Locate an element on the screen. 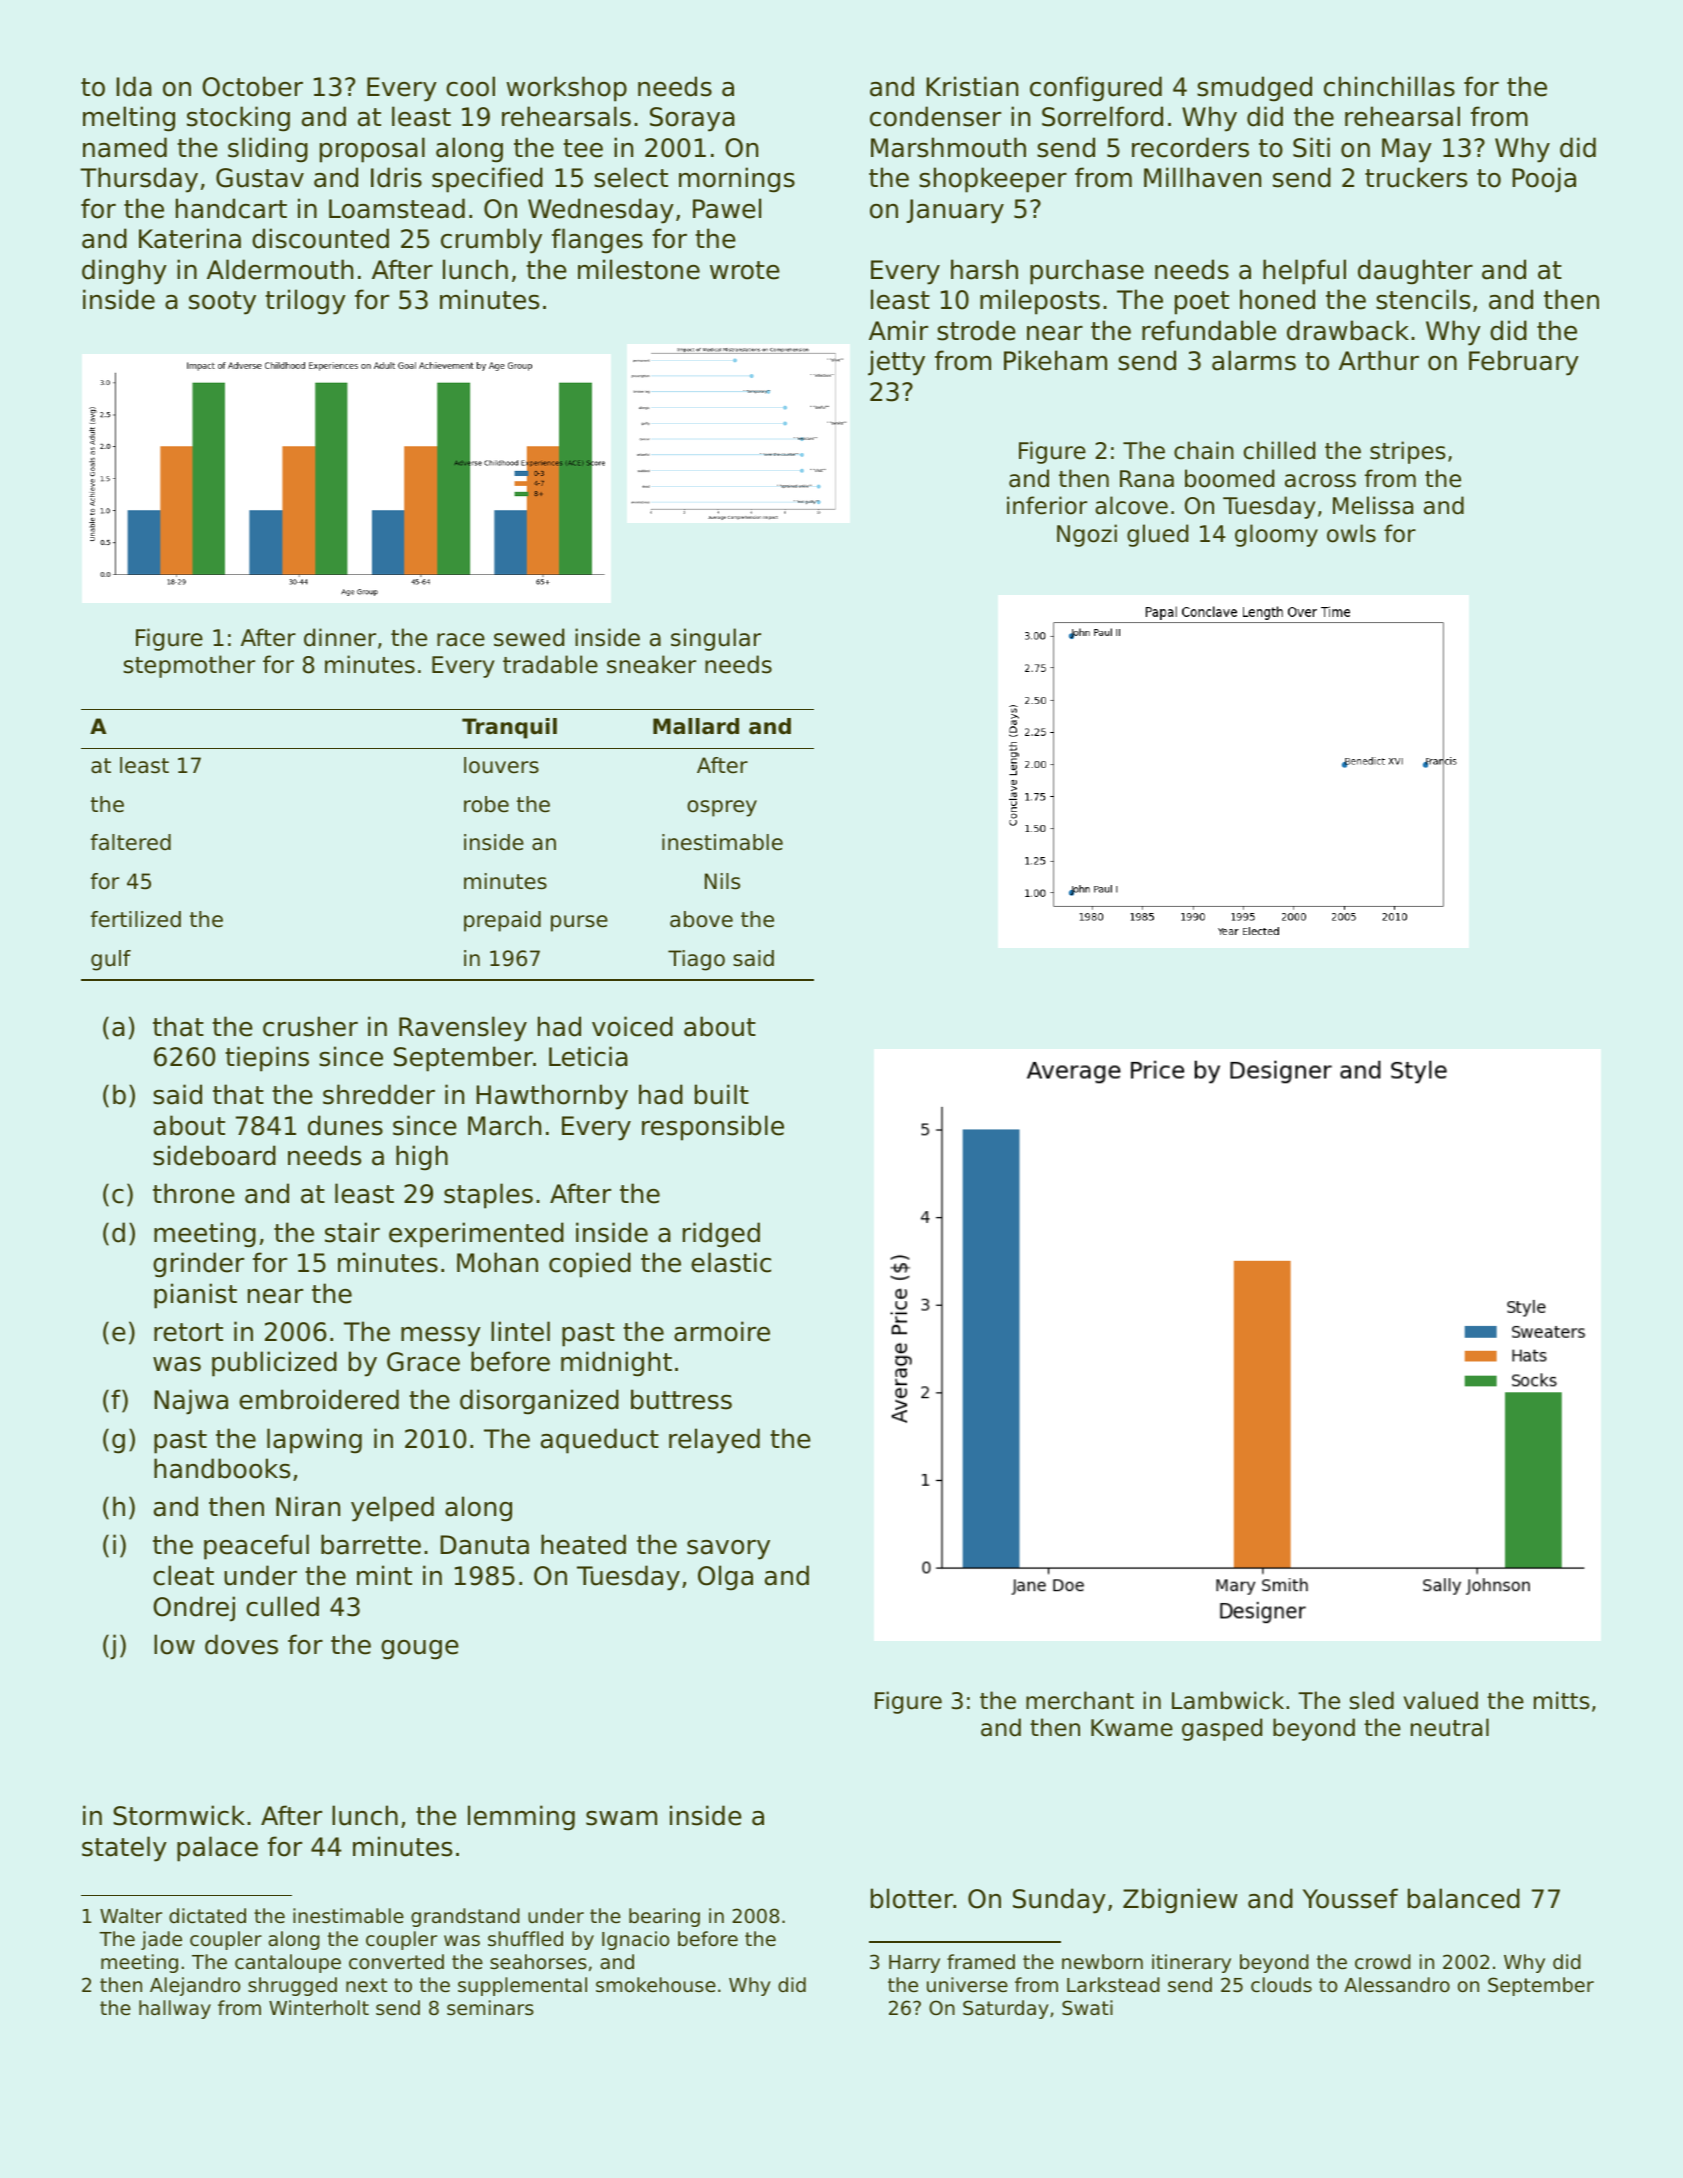 The width and height of the screenshot is (1683, 2178). sled is located at coordinates (1371, 1700).
